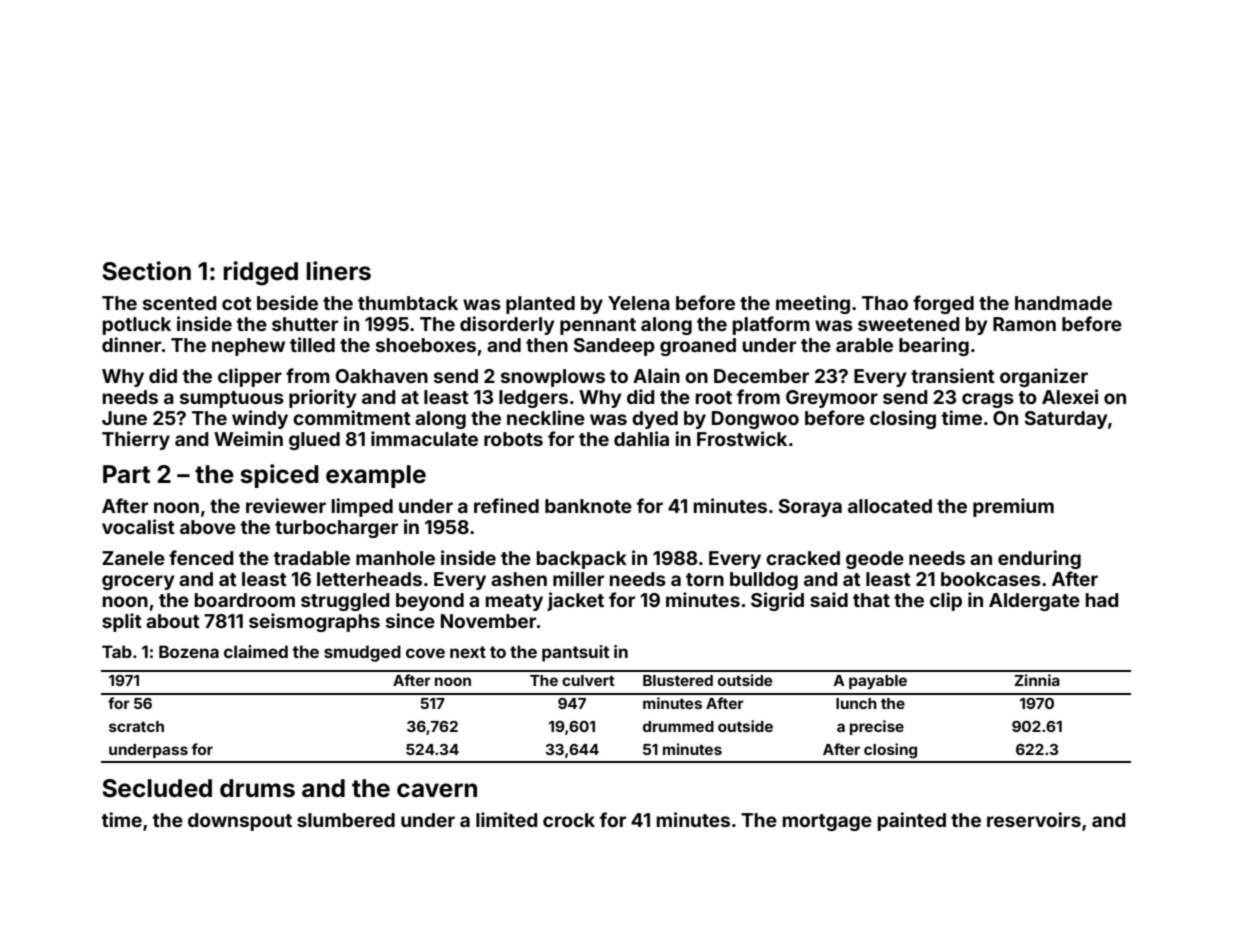 This document has height=952, width=1233. What do you see at coordinates (569, 820) in the document?
I see `crock` at bounding box center [569, 820].
